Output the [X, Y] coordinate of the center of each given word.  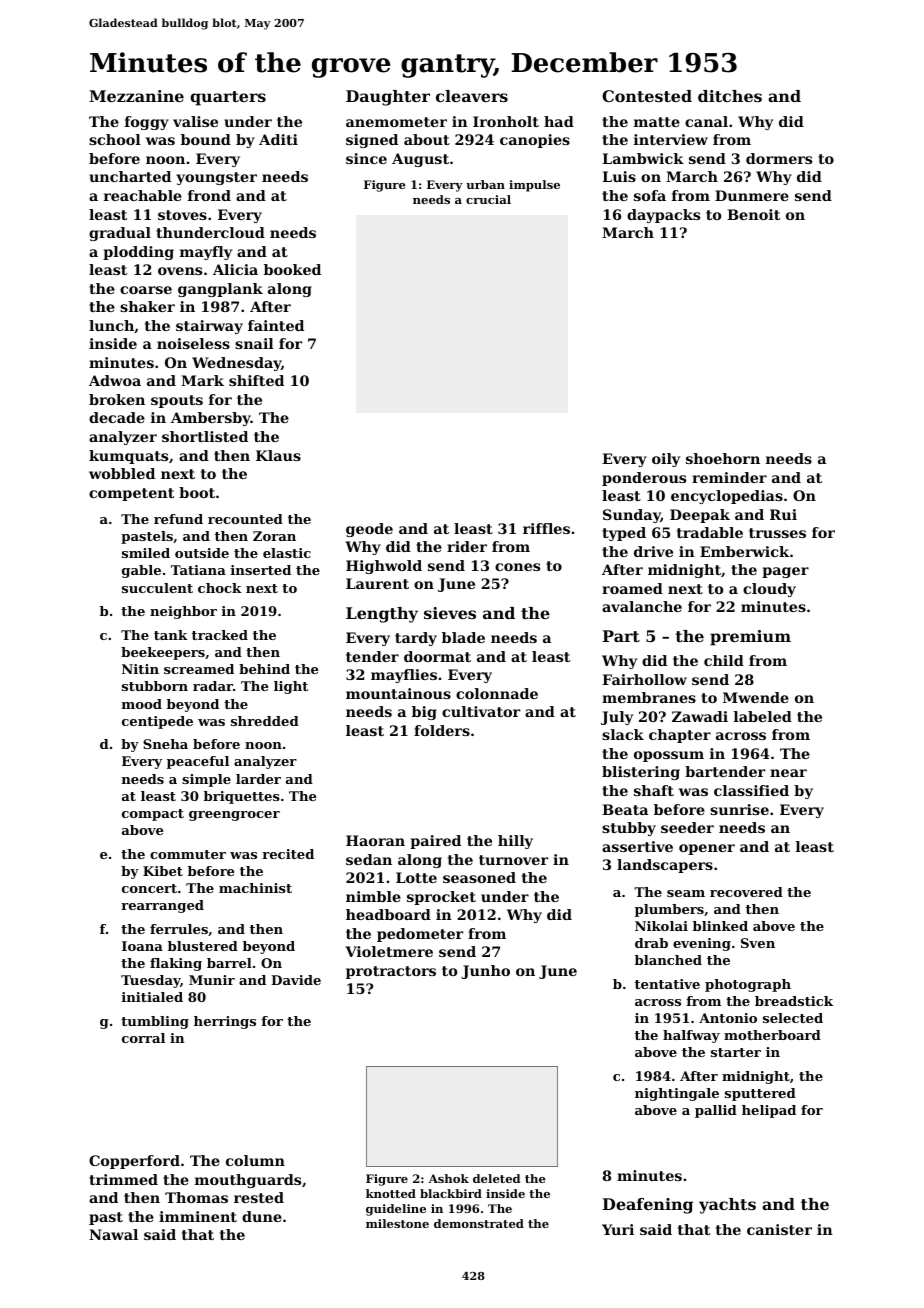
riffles [546, 528]
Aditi [278, 139]
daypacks [663, 216]
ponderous [644, 479]
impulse [534, 186]
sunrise [739, 809]
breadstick [794, 1001]
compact [153, 815]
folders [442, 730]
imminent [198, 1216]
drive [653, 551]
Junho [485, 972]
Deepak [700, 516]
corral [143, 1038]
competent [131, 494]
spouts [177, 401]
